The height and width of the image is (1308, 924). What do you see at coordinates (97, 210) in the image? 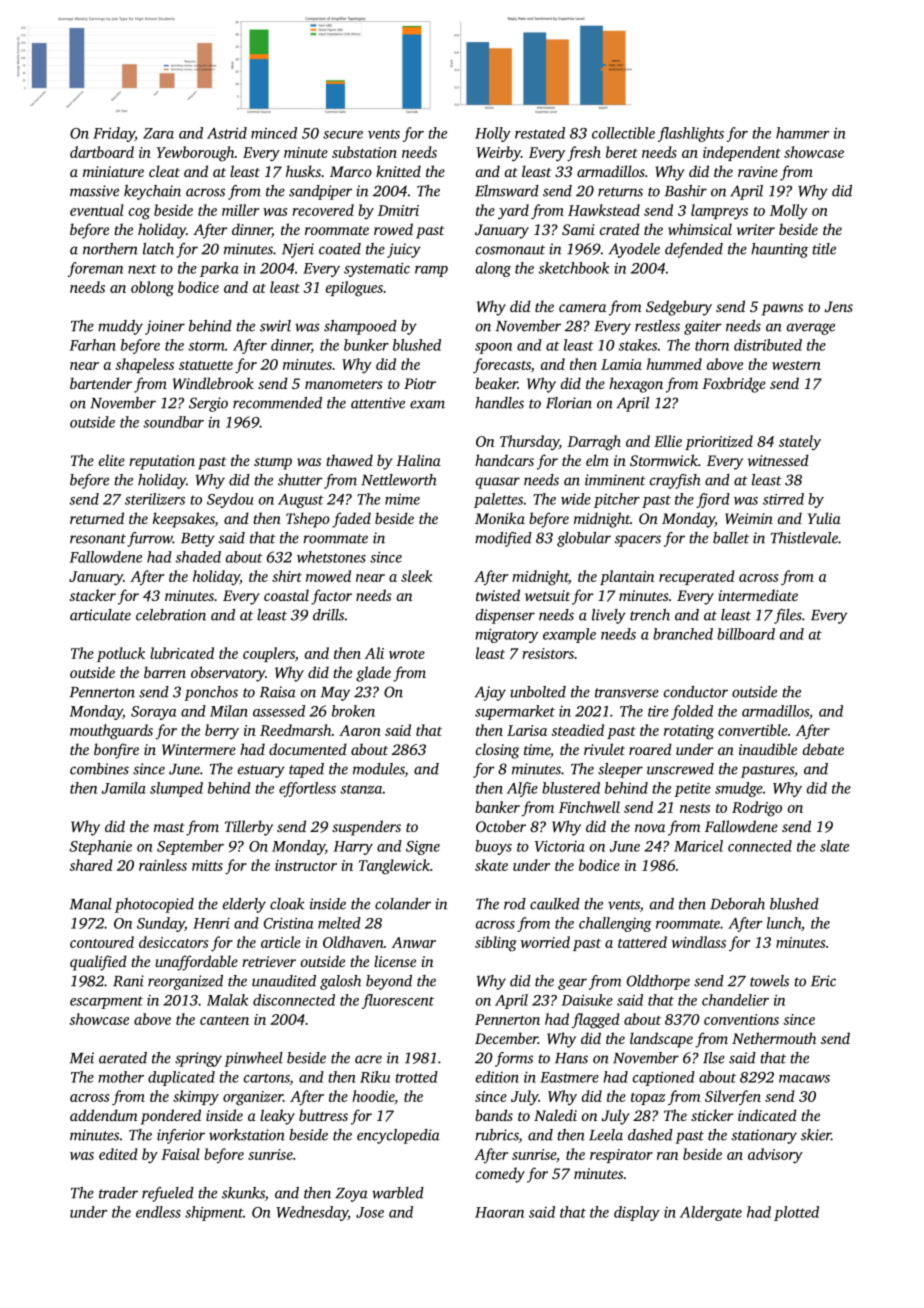
I see `eventual` at bounding box center [97, 210].
